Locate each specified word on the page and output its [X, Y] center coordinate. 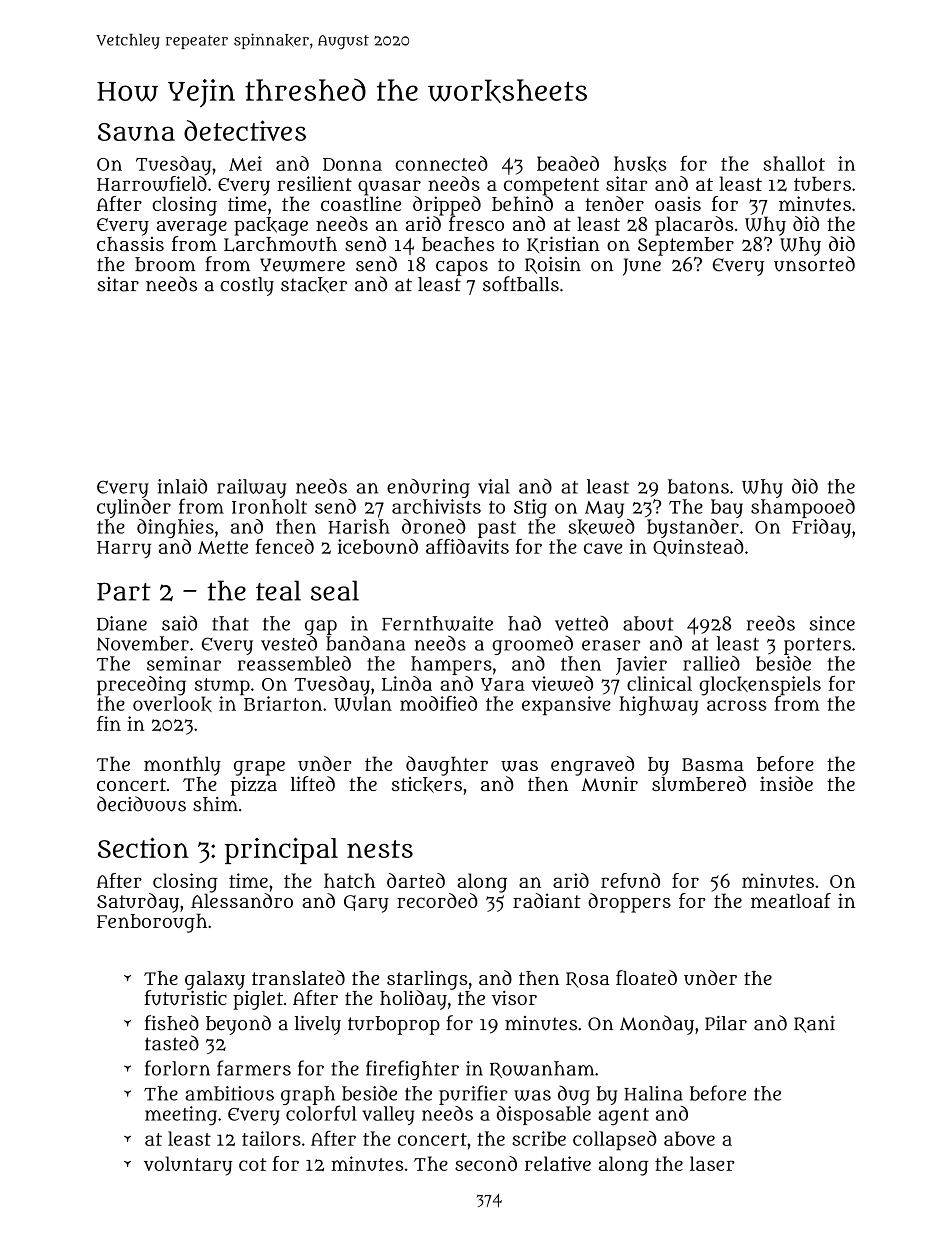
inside [786, 783]
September [686, 246]
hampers [451, 665]
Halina [653, 1093]
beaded [568, 163]
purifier [473, 1095]
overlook [172, 704]
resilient [314, 183]
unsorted [814, 264]
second [486, 1163]
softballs [521, 284]
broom [165, 264]
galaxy [215, 980]
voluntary [188, 1166]
